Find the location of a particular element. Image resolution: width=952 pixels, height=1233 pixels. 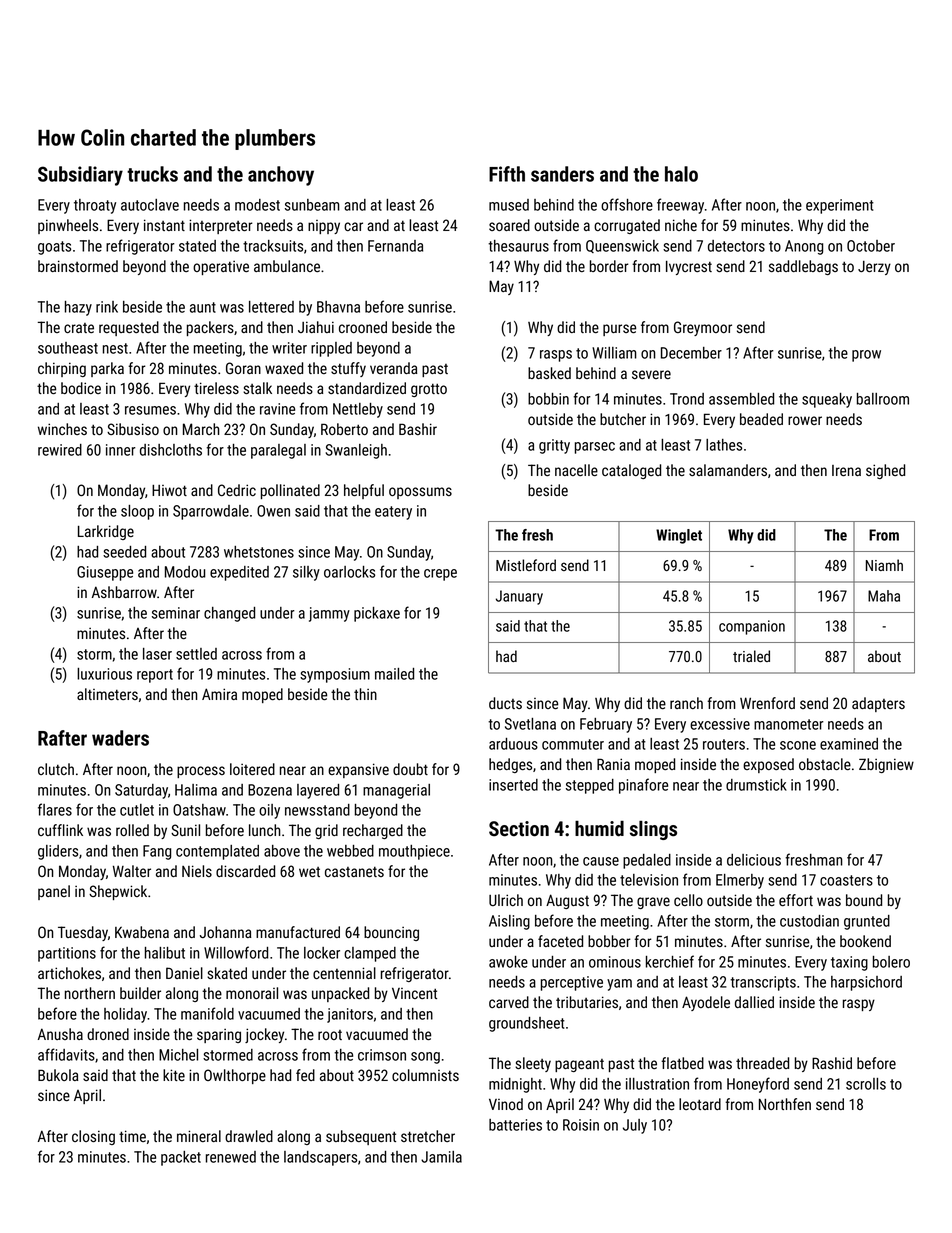

companion is located at coordinates (752, 627).
